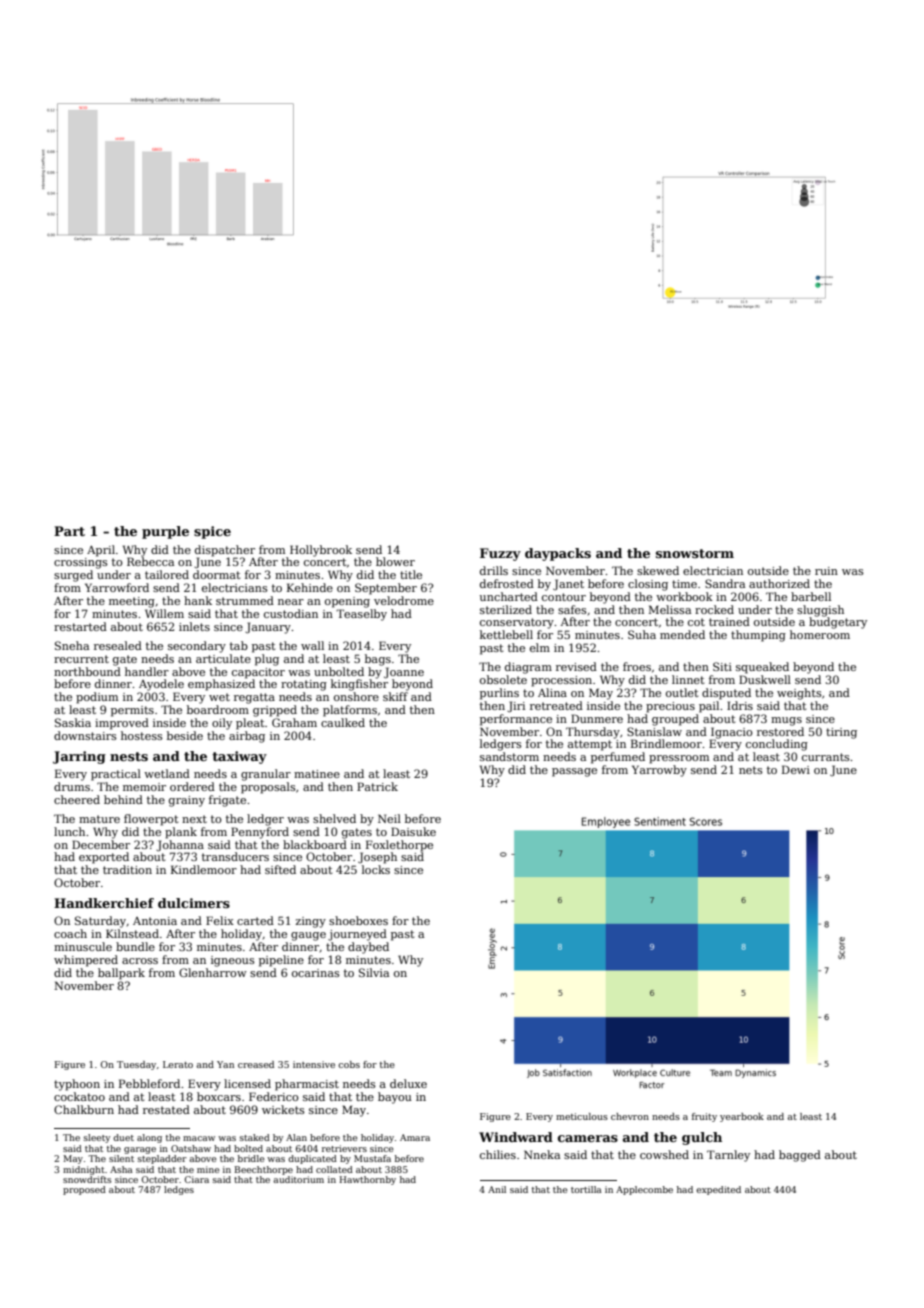 The width and height of the screenshot is (924, 1308). I want to click on sluggish, so click(820, 611).
